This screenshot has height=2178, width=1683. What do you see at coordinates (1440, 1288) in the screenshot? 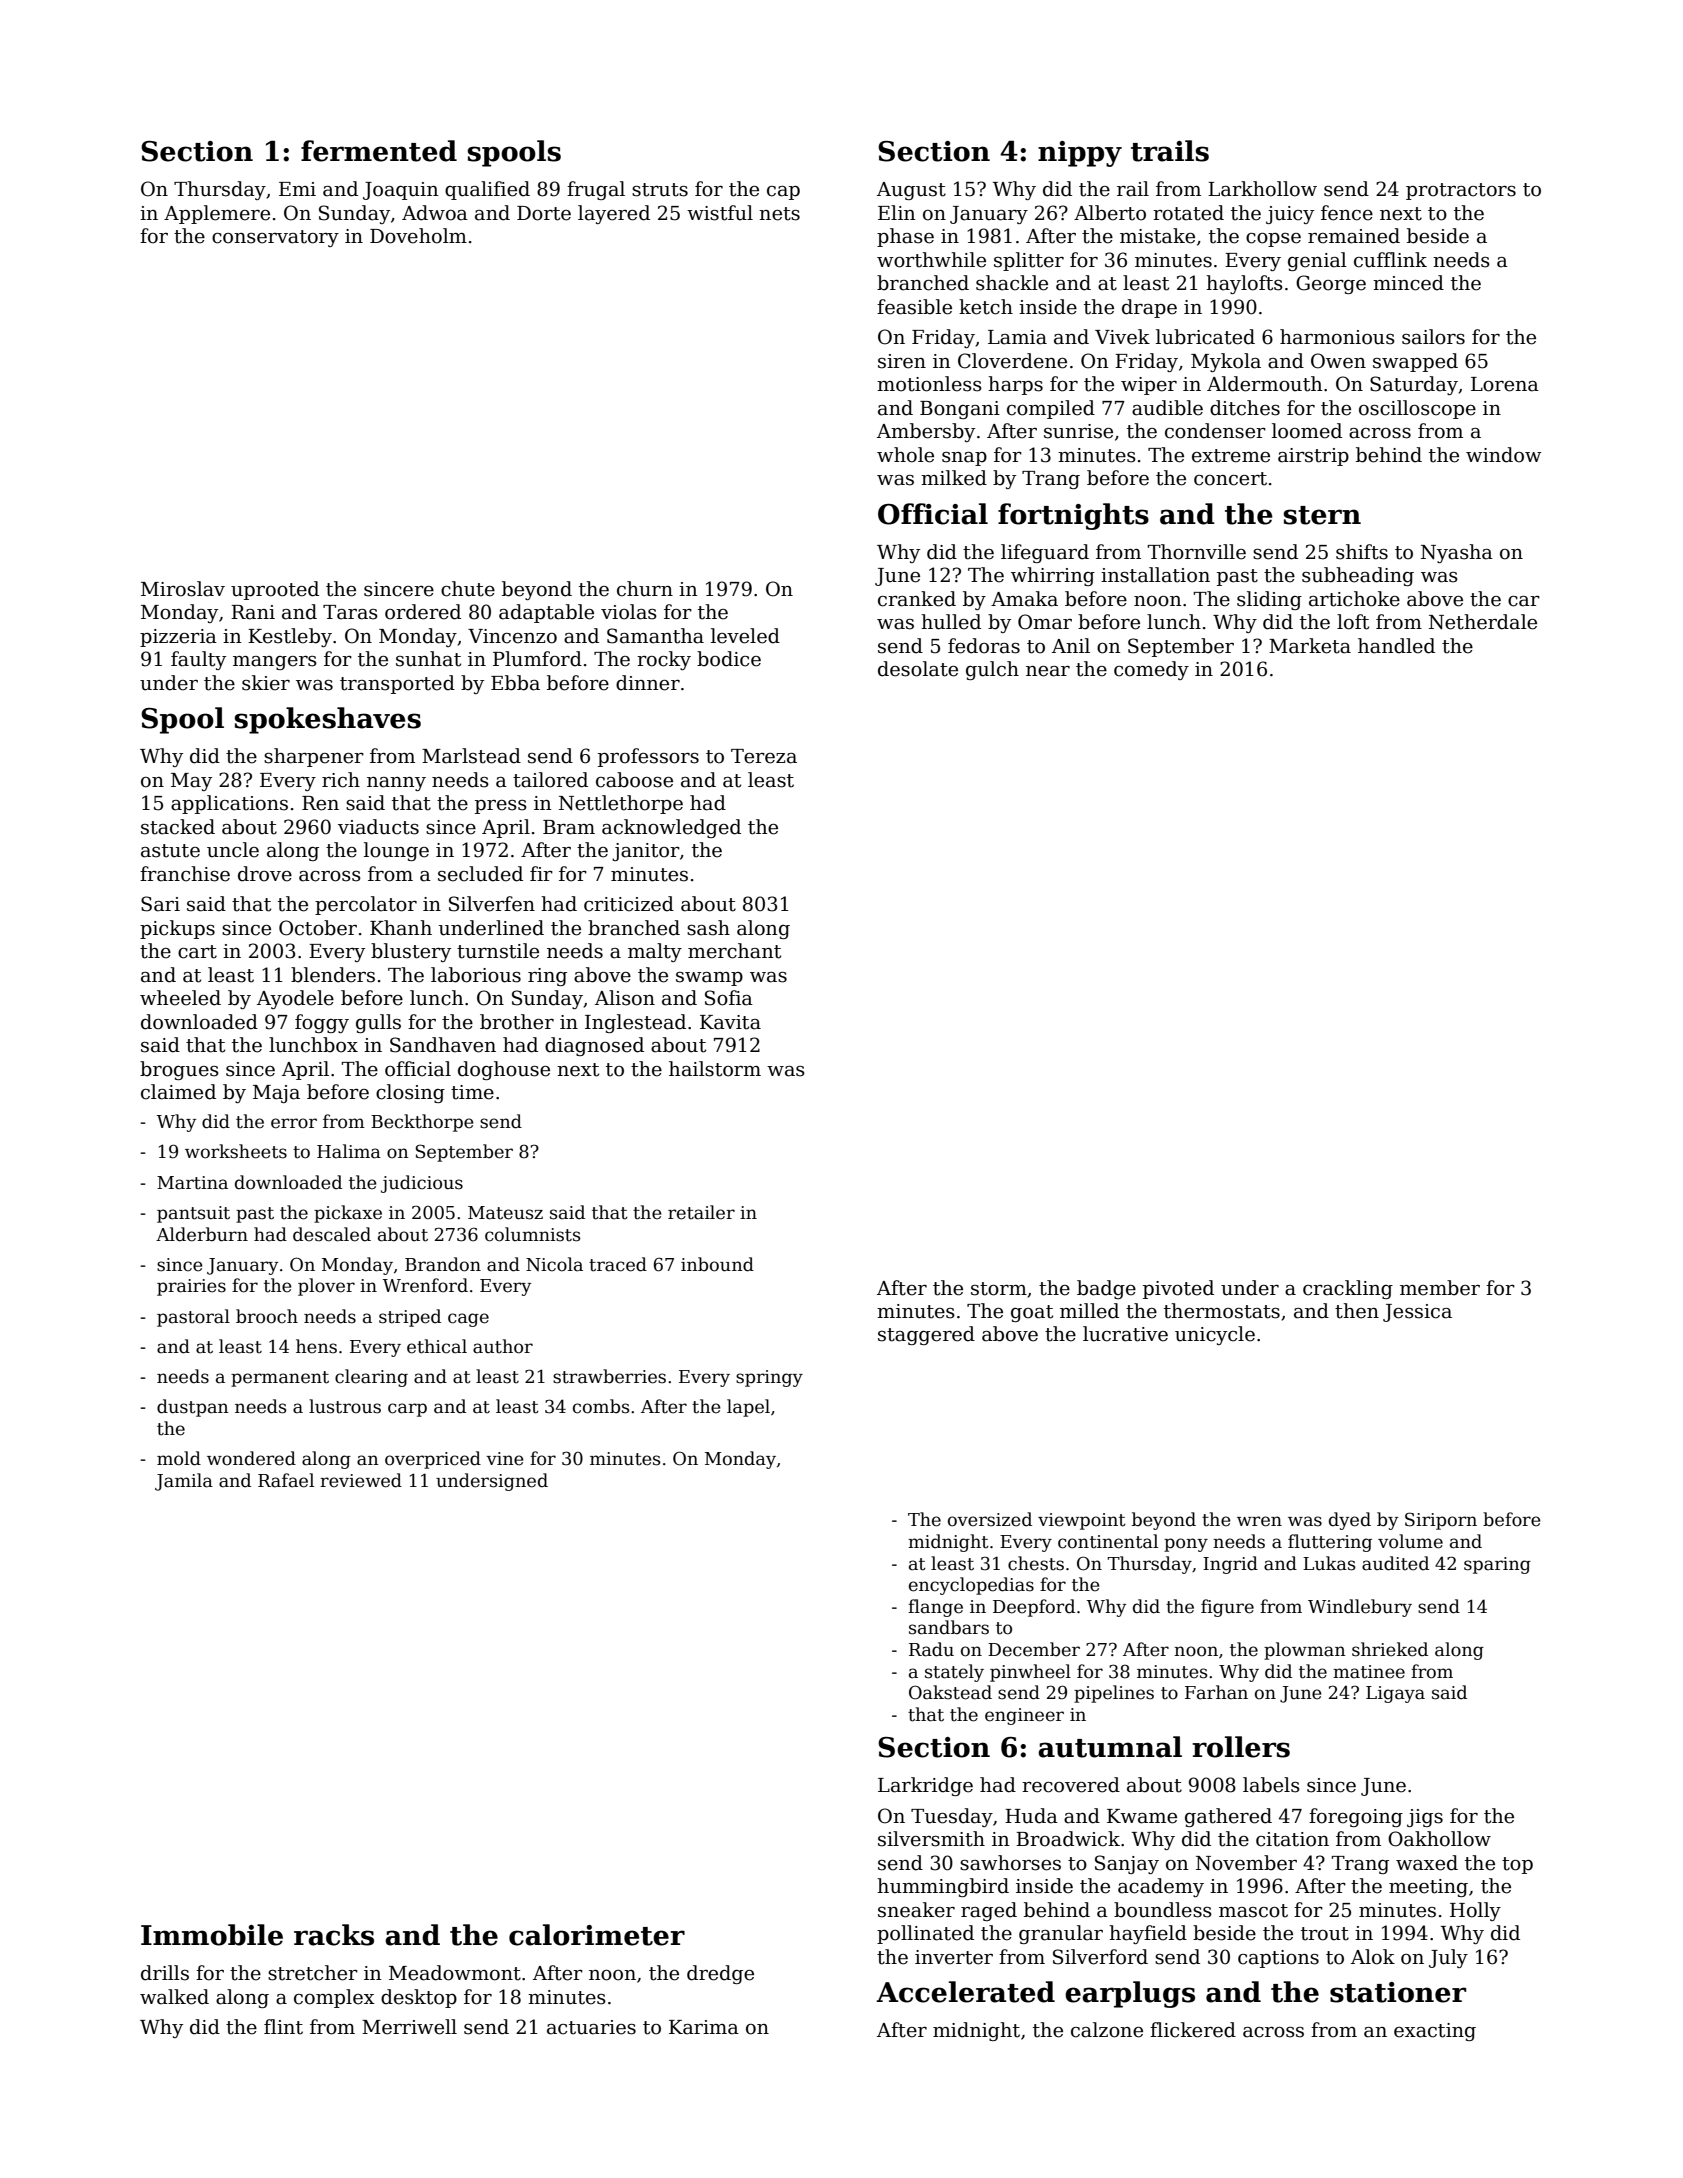
I see `member` at bounding box center [1440, 1288].
